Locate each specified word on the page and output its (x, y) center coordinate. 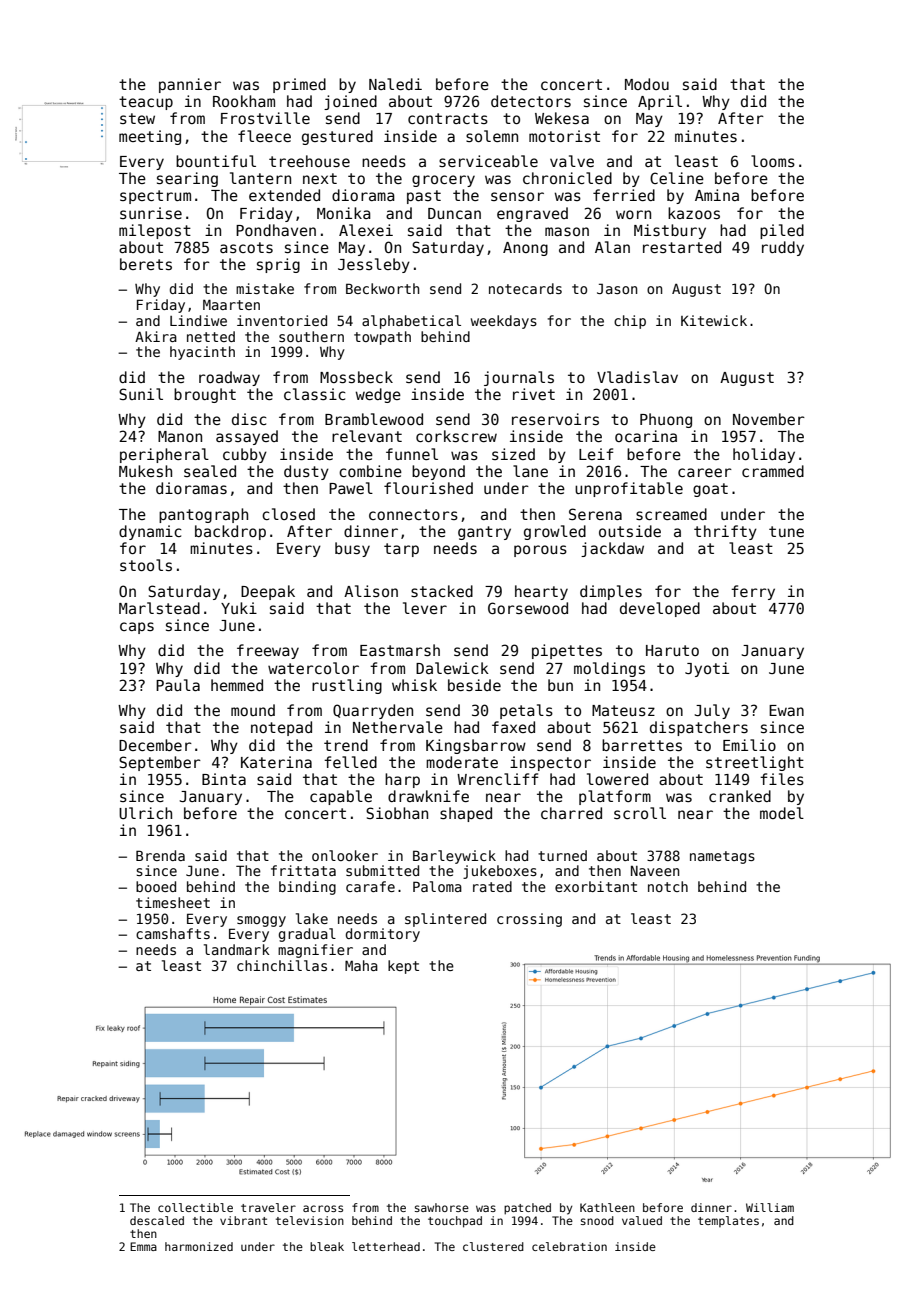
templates (728, 1221)
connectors (413, 514)
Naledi (395, 84)
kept (403, 967)
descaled (157, 1220)
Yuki (239, 608)
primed (299, 85)
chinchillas (282, 965)
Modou (647, 84)
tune (786, 531)
